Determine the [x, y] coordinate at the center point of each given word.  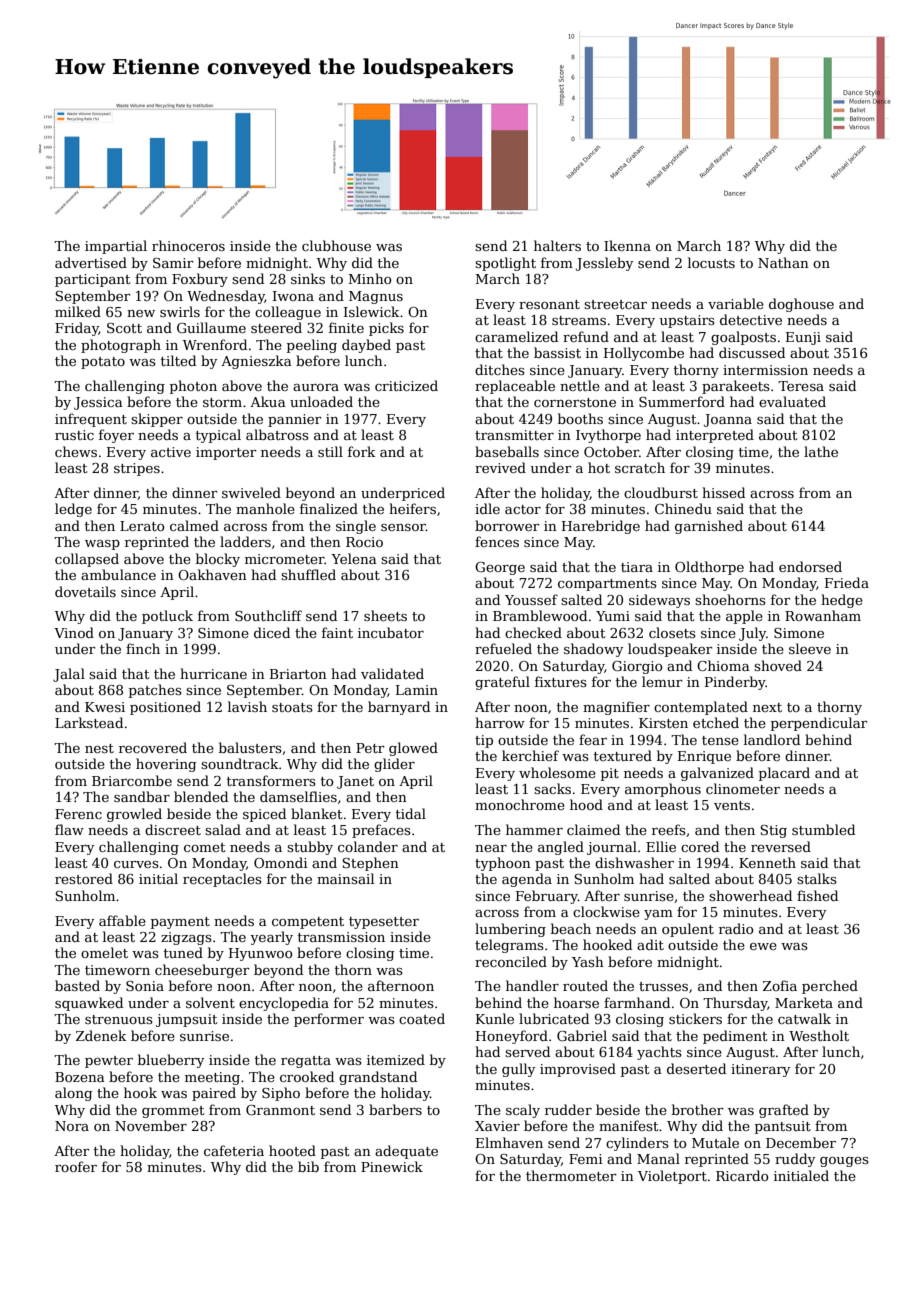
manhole [265, 508]
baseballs [507, 451]
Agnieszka [256, 362]
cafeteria [234, 1150]
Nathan [783, 262]
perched [830, 987]
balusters [250, 747]
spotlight [505, 264]
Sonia [145, 986]
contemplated [701, 708]
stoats [292, 707]
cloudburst [661, 492]
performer [329, 1020]
